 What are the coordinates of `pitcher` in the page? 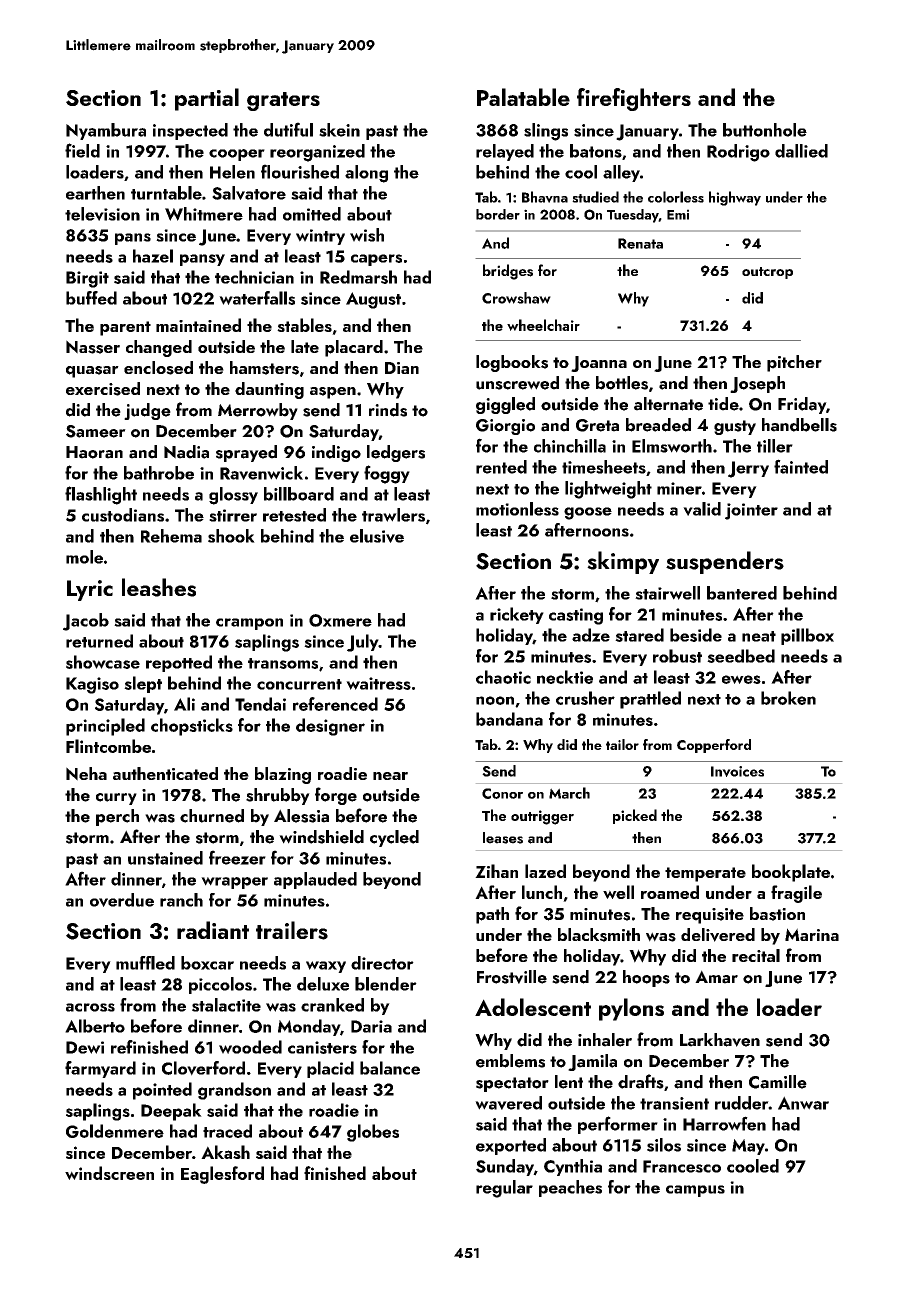 It's located at (794, 363).
